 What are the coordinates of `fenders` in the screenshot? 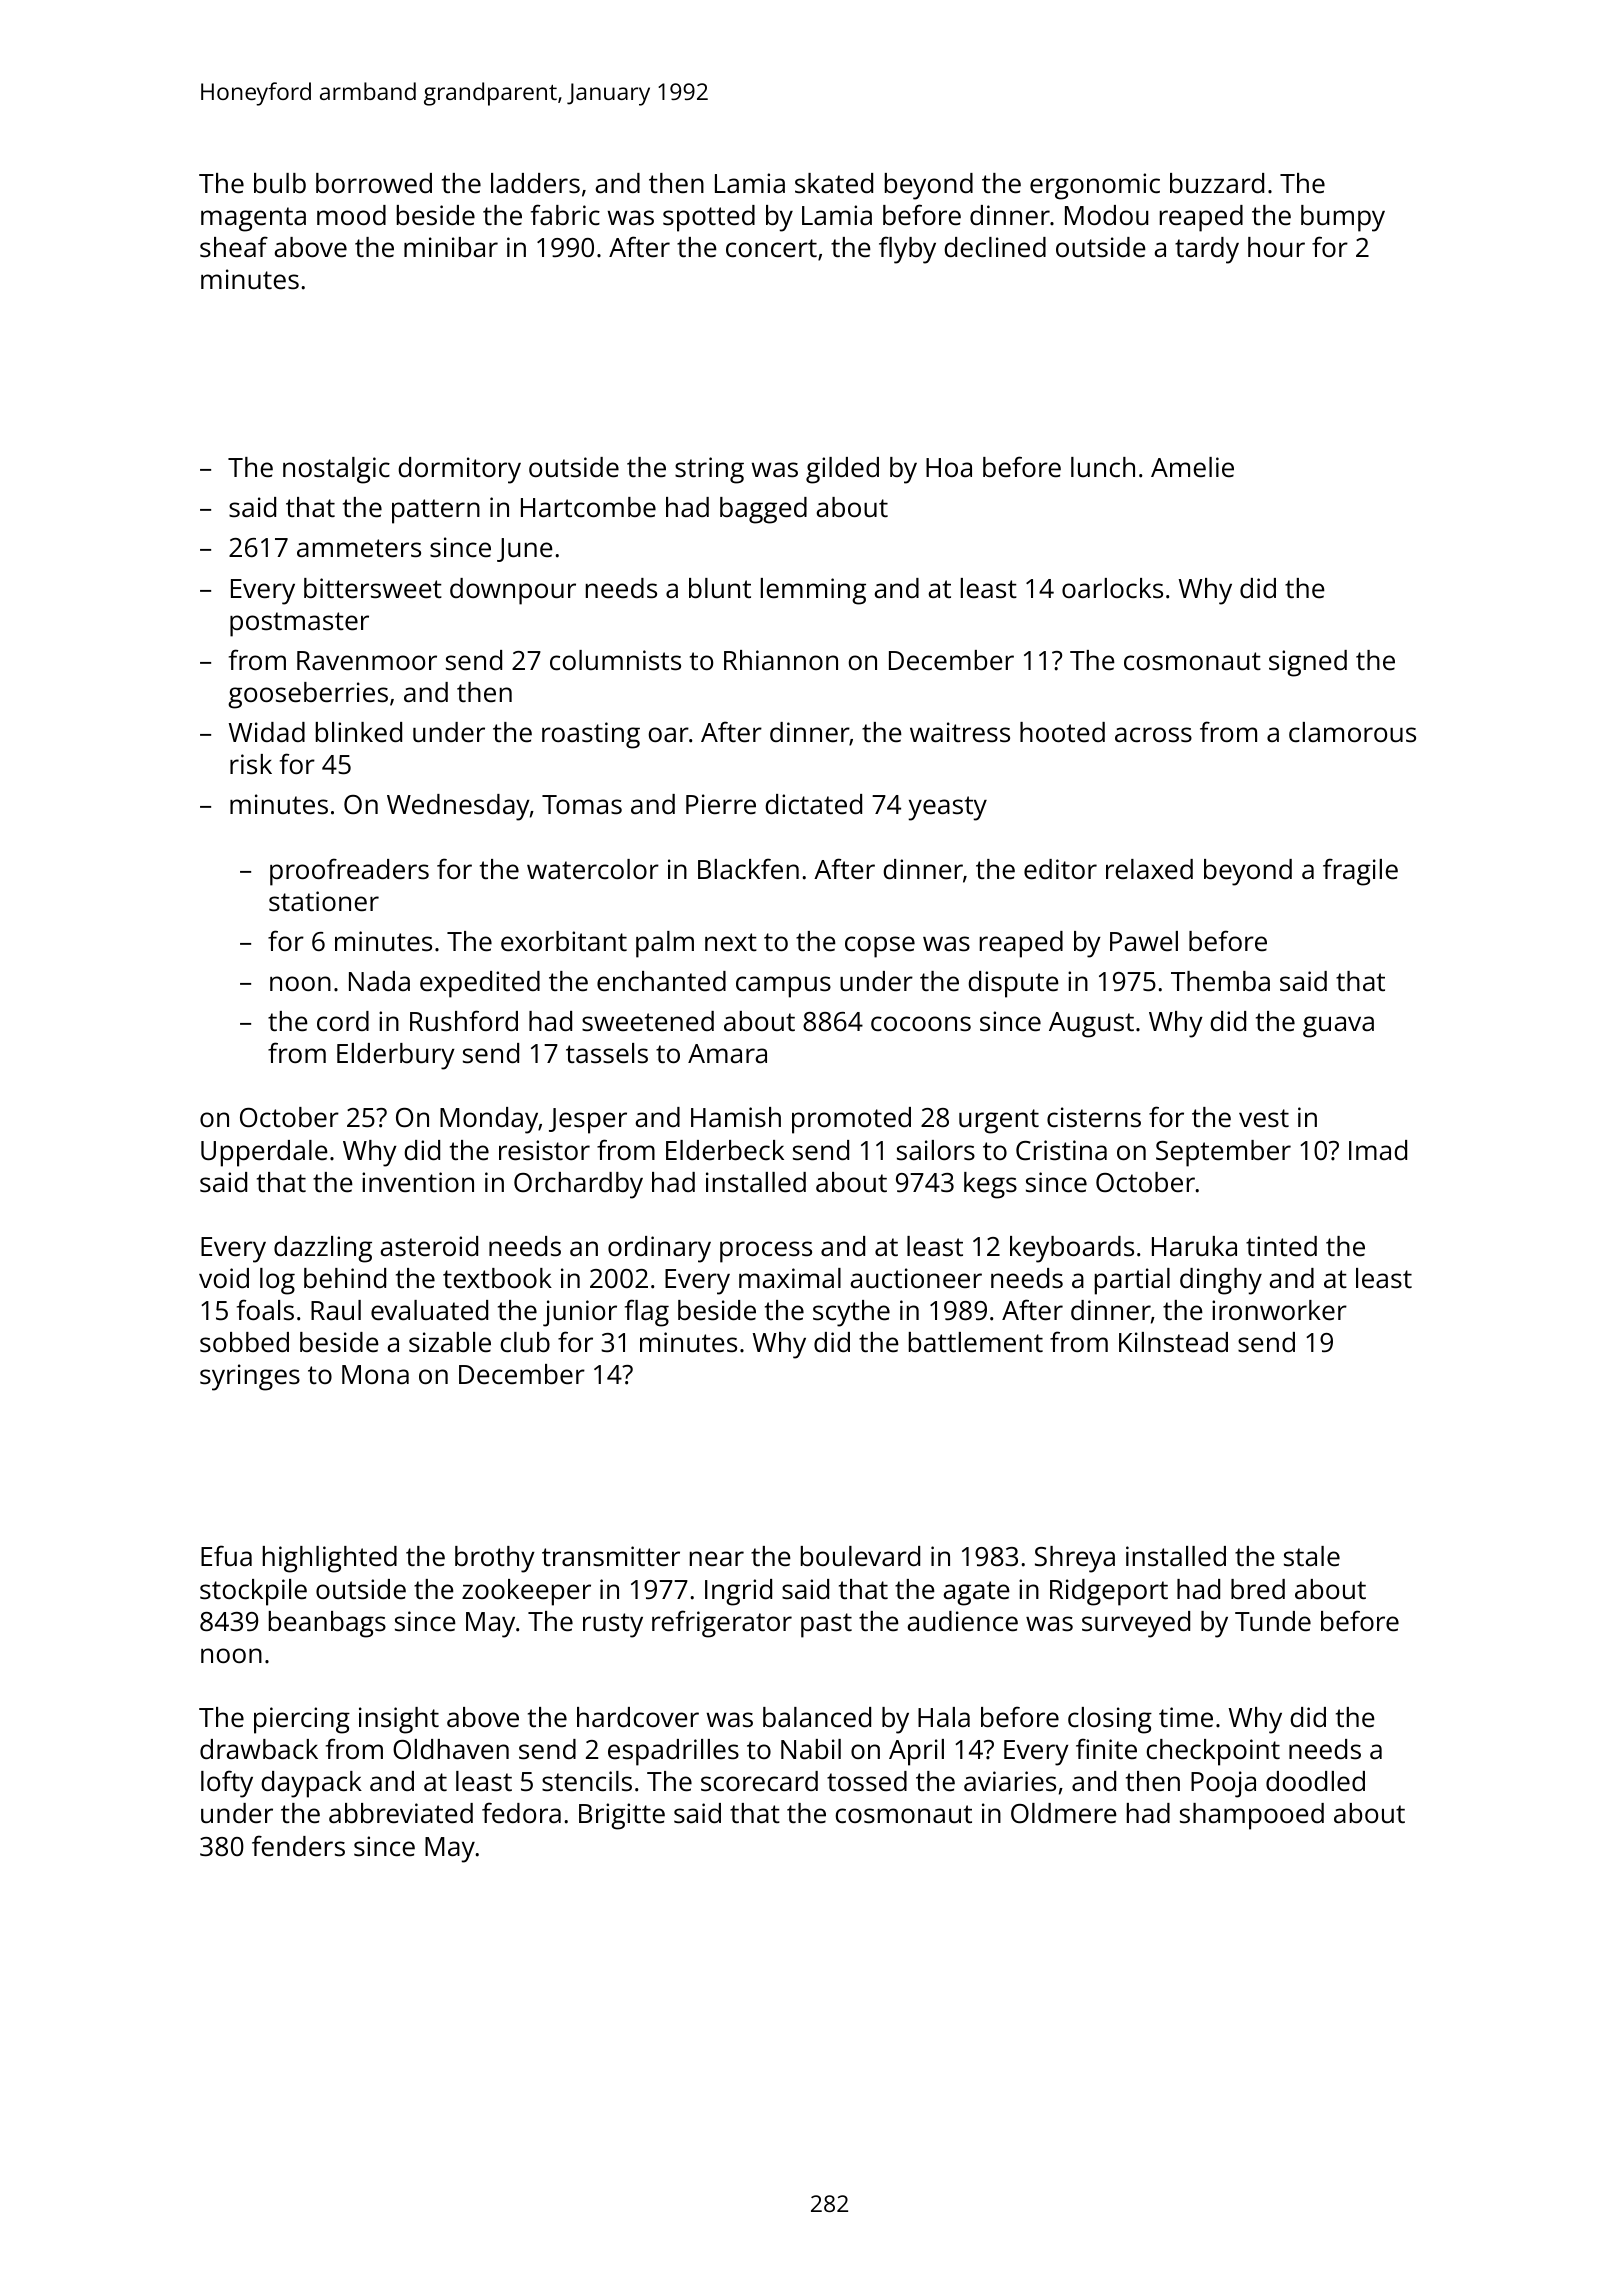 It's located at (298, 1846).
